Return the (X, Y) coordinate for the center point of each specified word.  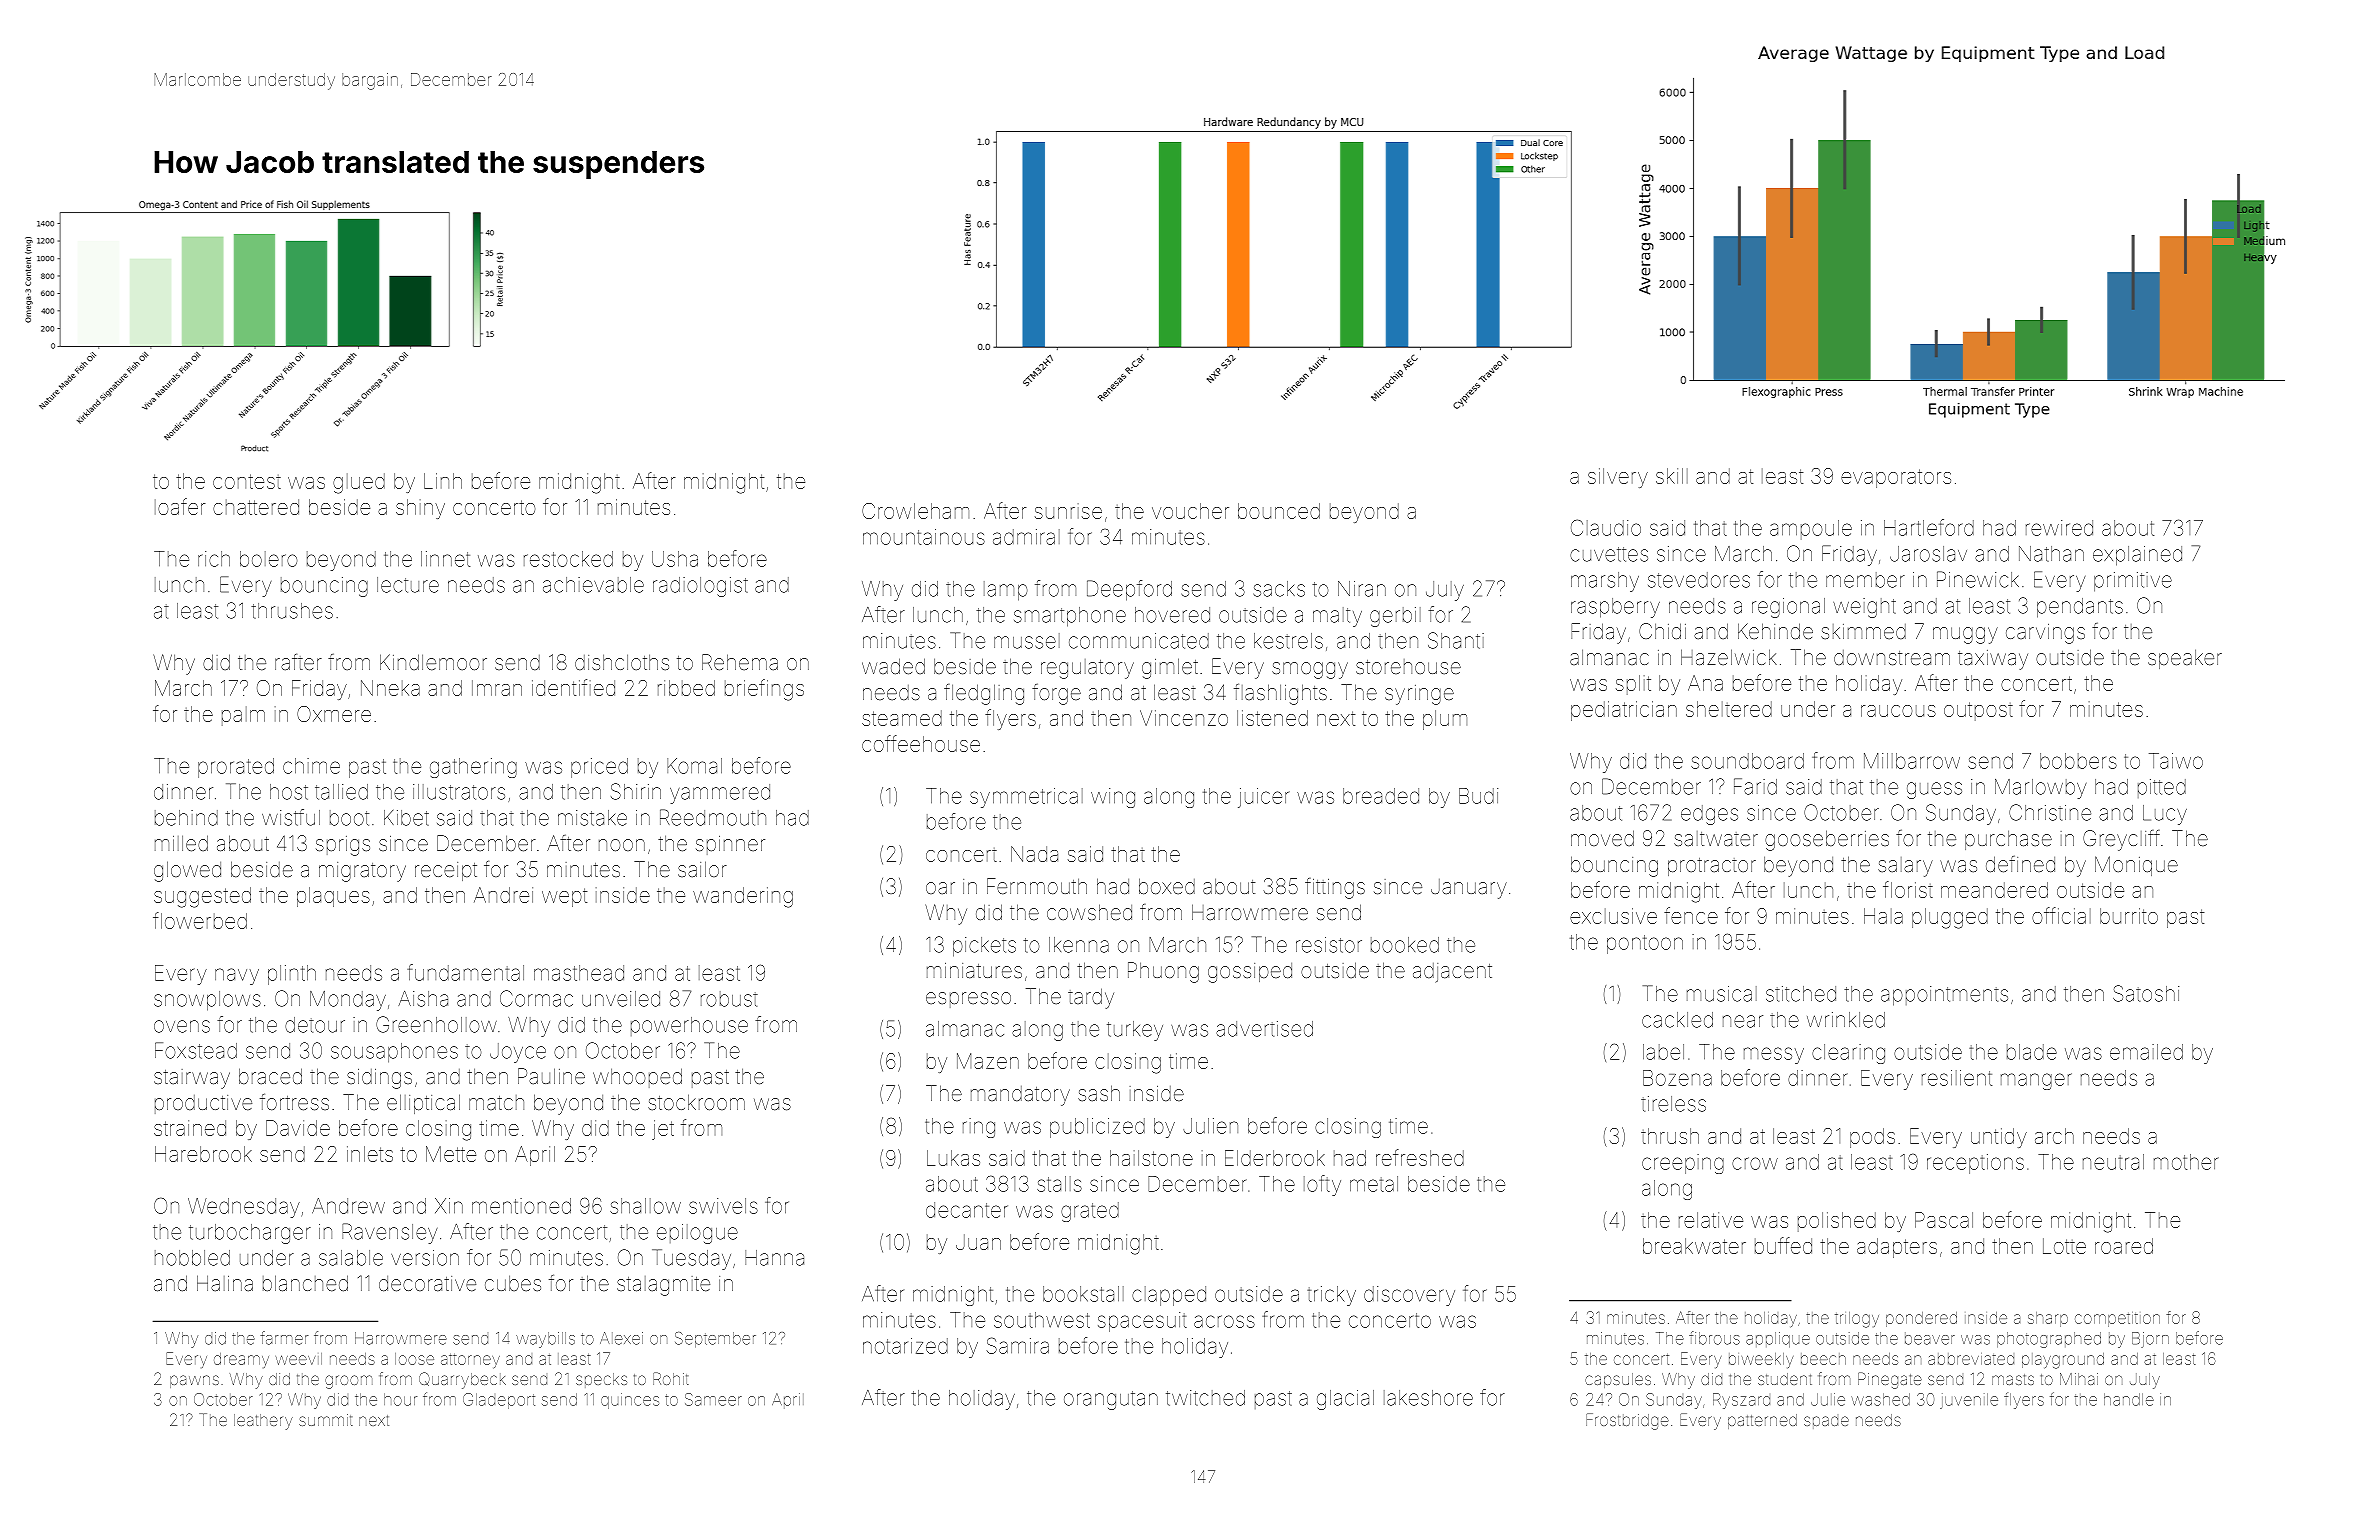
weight (1864, 608)
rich (214, 559)
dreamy (241, 1360)
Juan (978, 1242)
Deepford (1129, 590)
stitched (1801, 994)
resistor (1329, 945)
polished (1837, 1222)
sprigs (343, 846)
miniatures (974, 970)
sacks (1279, 589)
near (1743, 1021)
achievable (593, 585)
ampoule (1811, 530)
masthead (579, 973)
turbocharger (250, 1234)
